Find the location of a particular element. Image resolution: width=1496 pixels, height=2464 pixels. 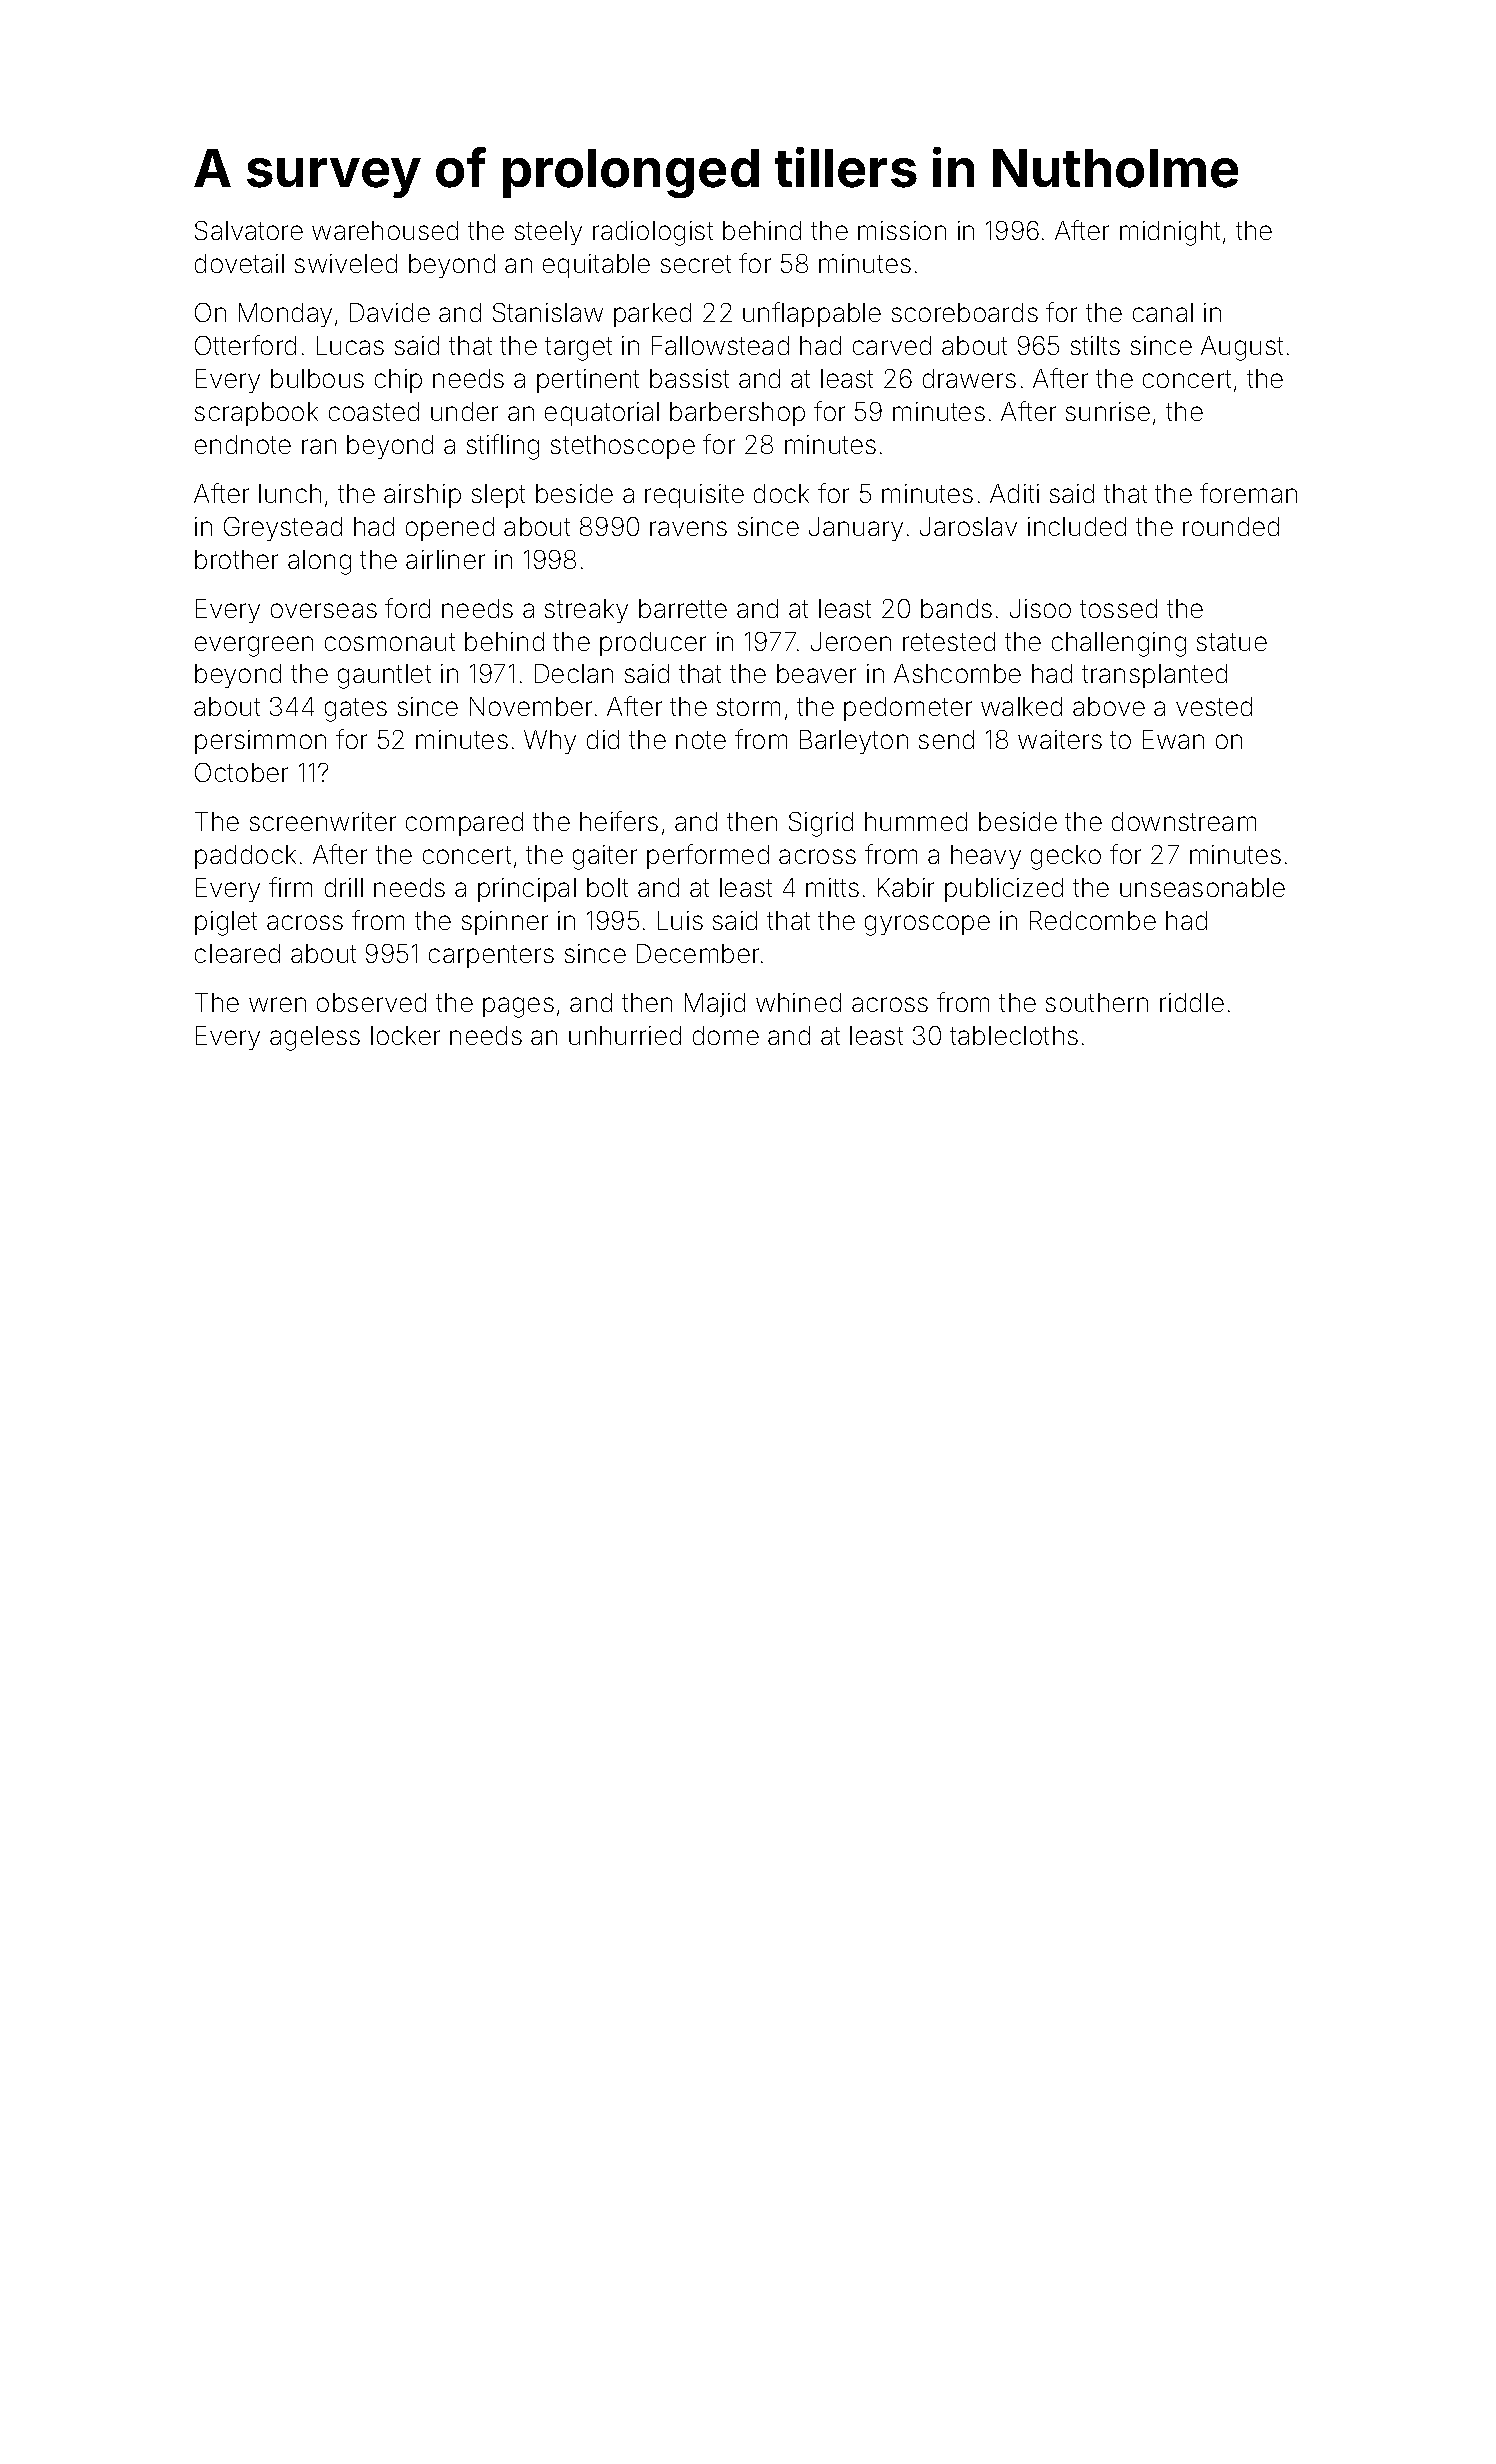

midnight is located at coordinates (1170, 233).
